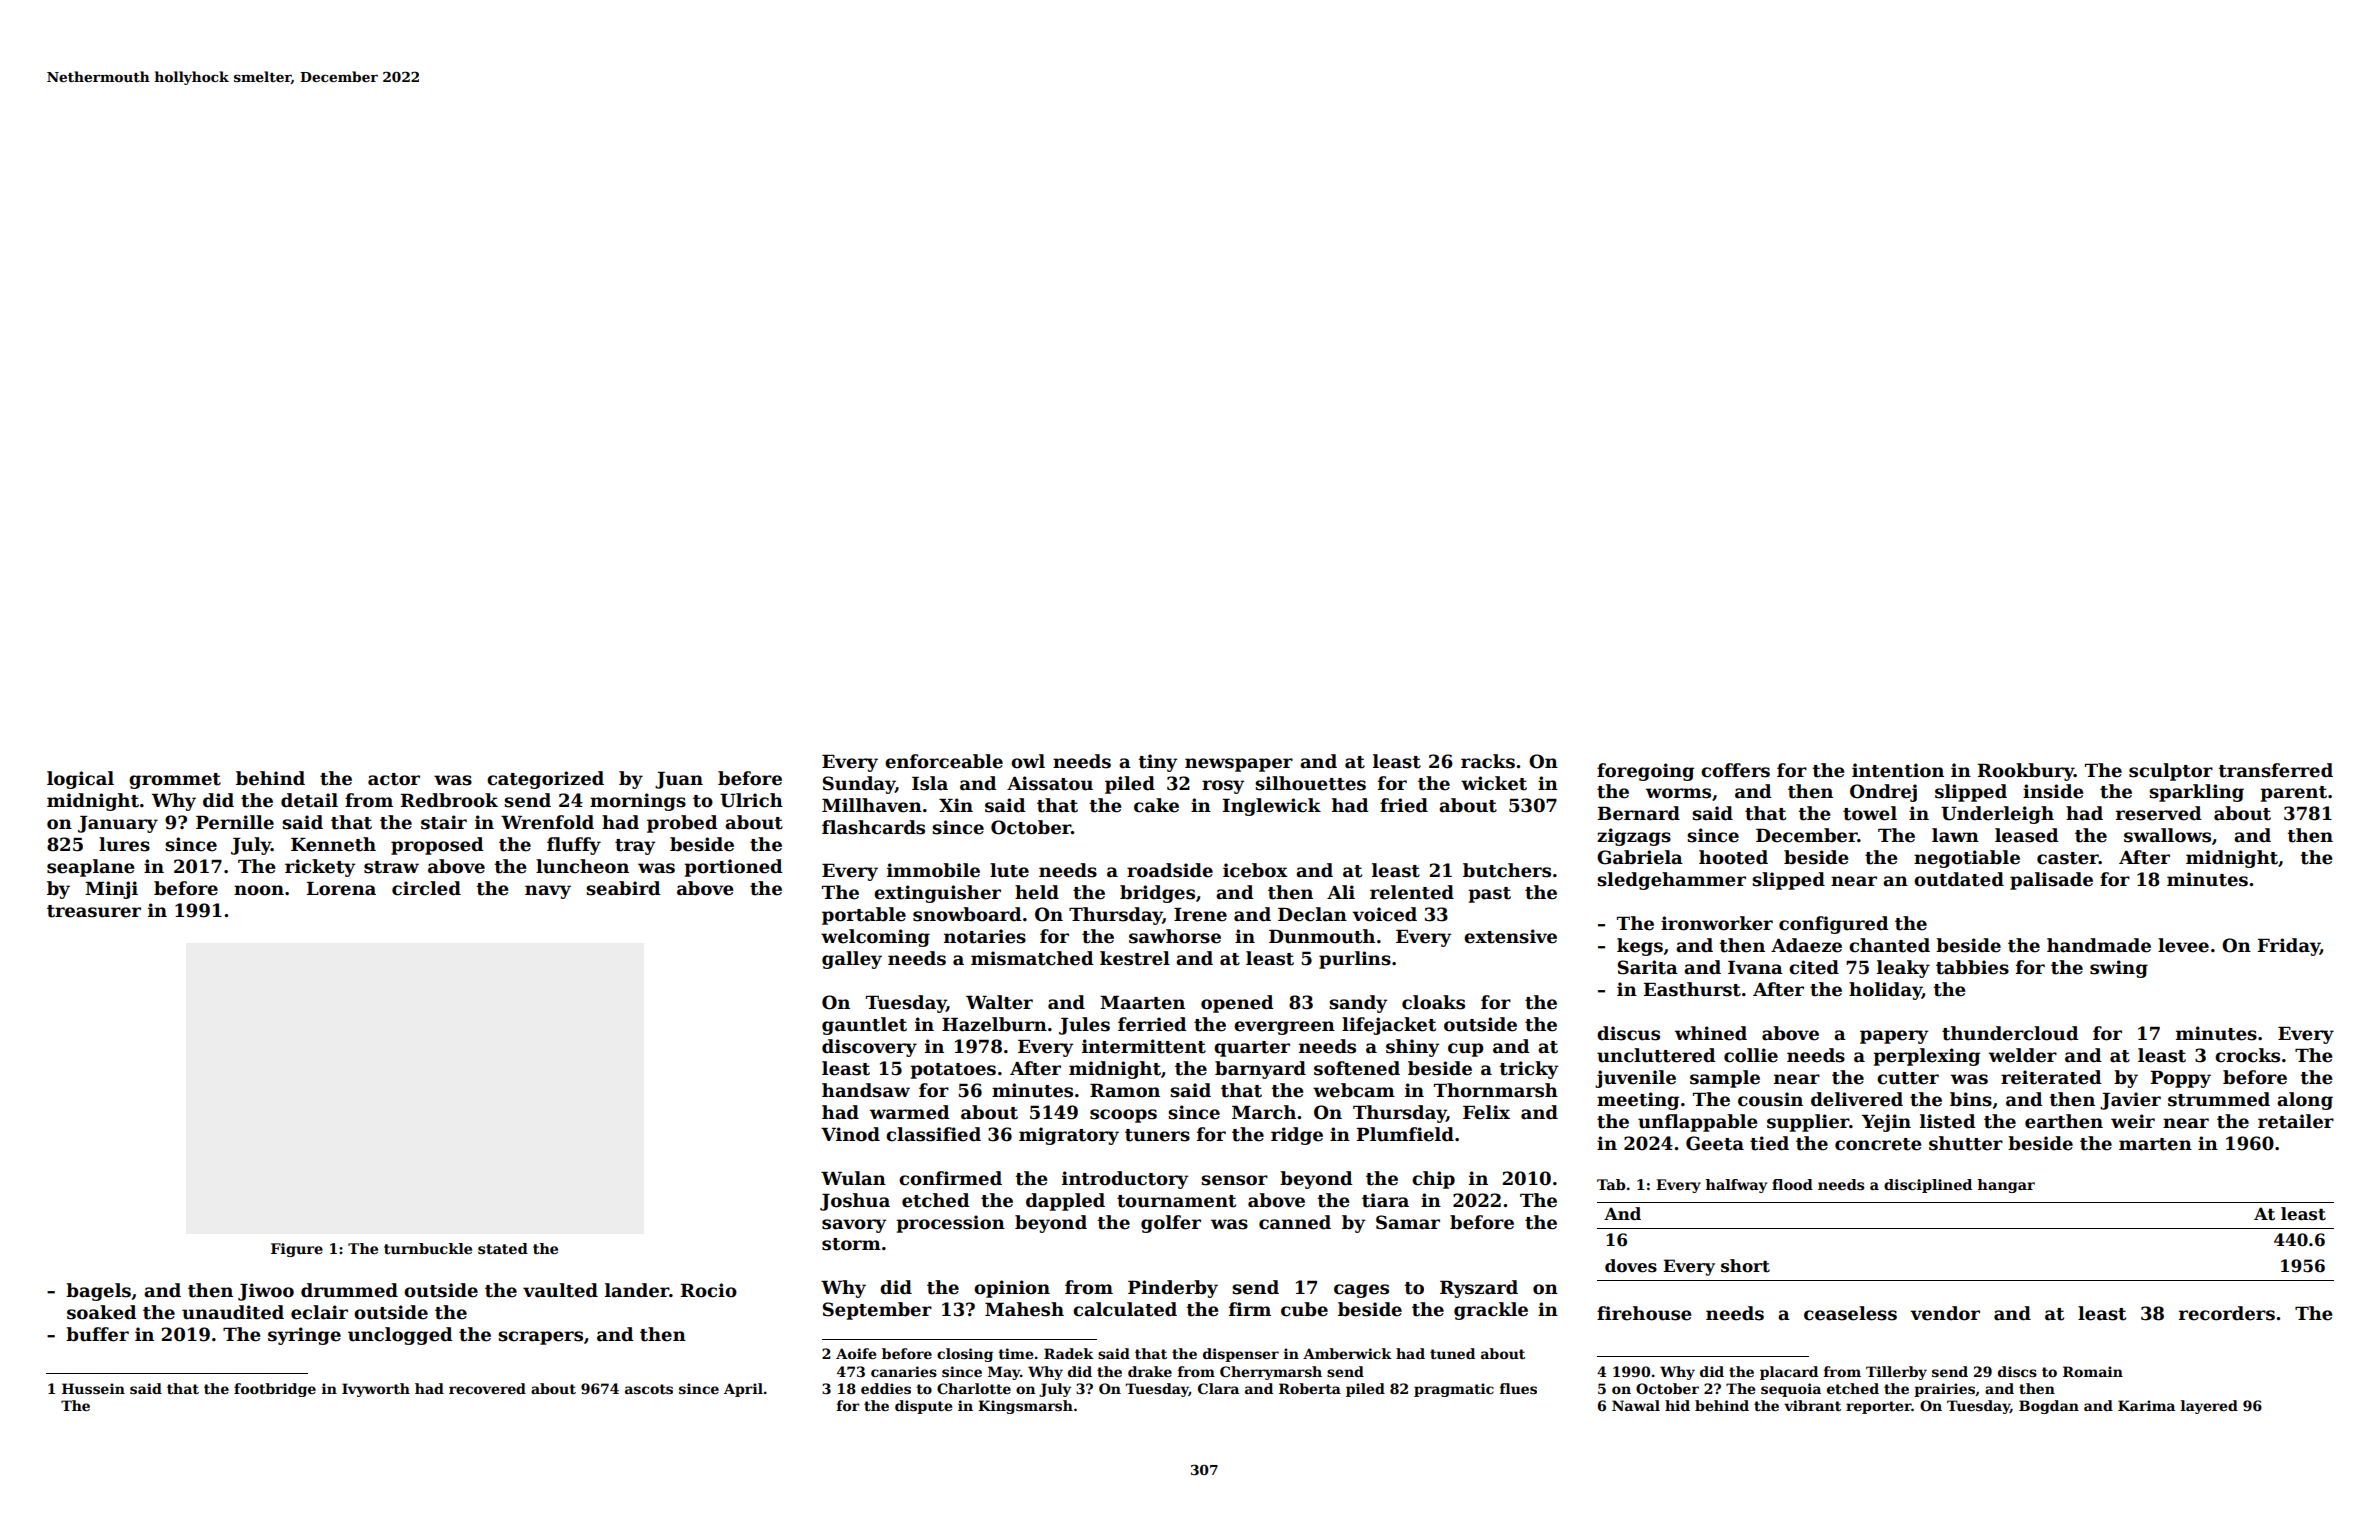  Describe the element at coordinates (540, 1338) in the page. I see `scrapers` at that location.
